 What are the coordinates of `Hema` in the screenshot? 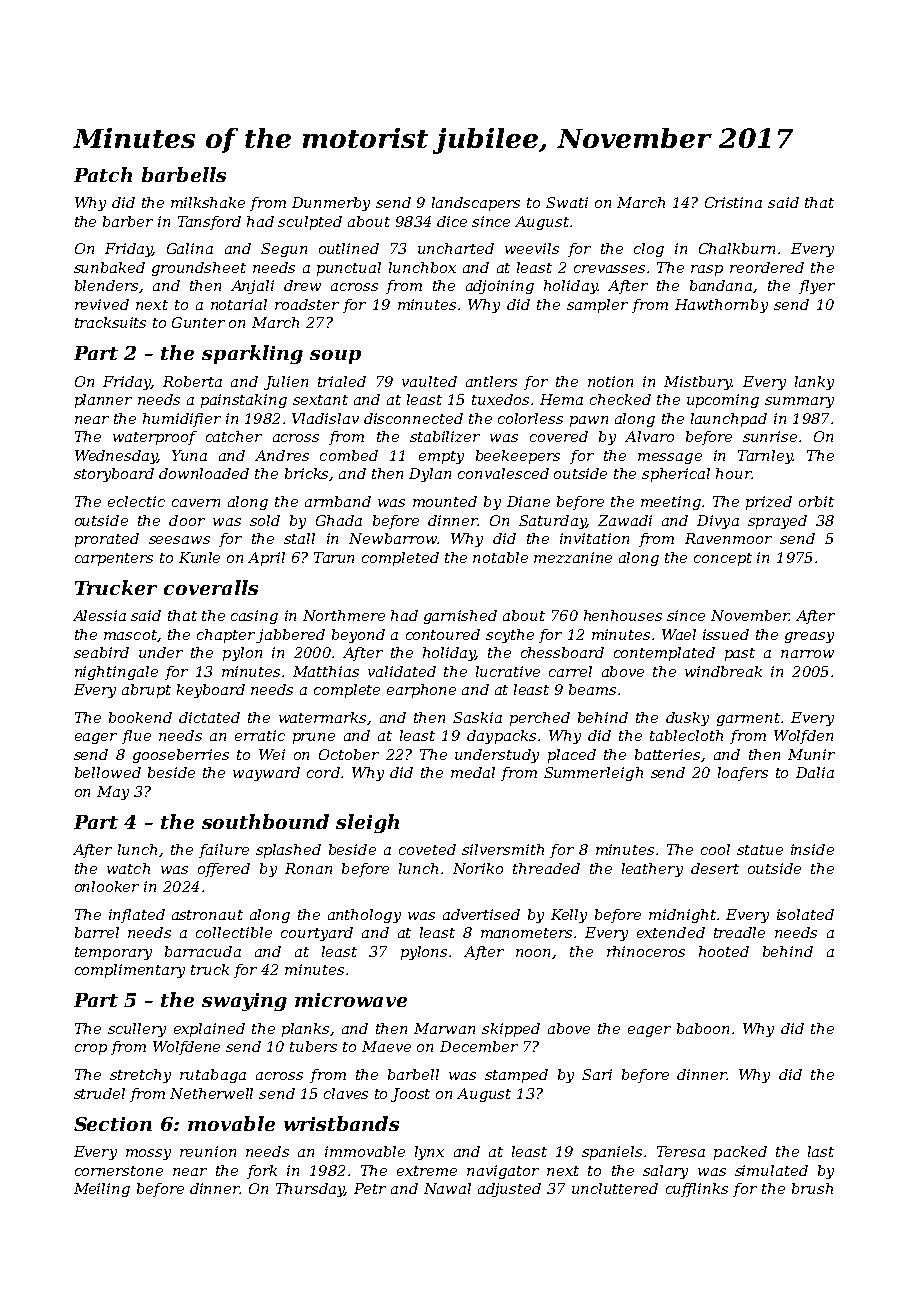 It's located at (561, 399).
